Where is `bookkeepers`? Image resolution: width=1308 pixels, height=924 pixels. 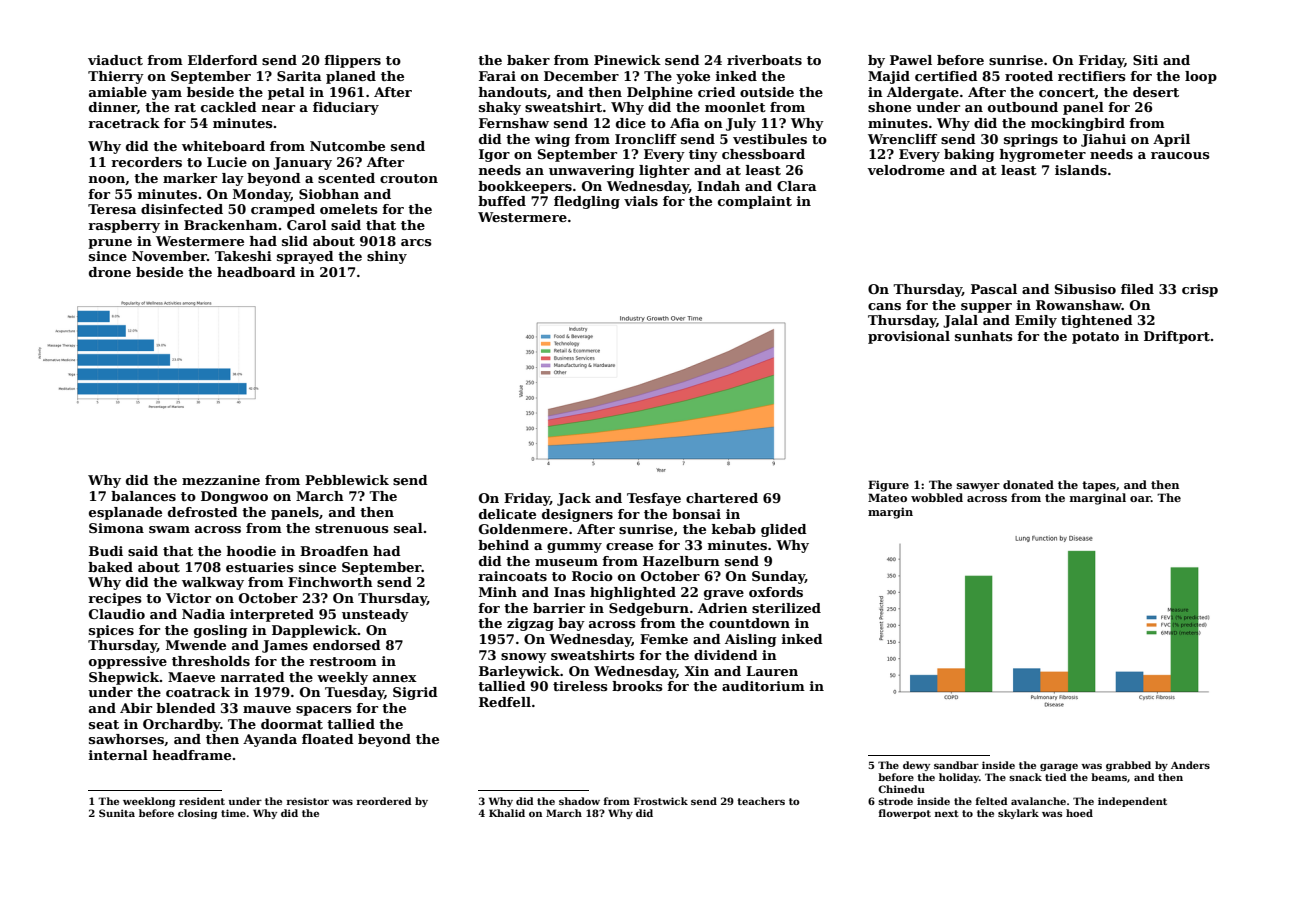 bookkeepers is located at coordinates (525, 187).
